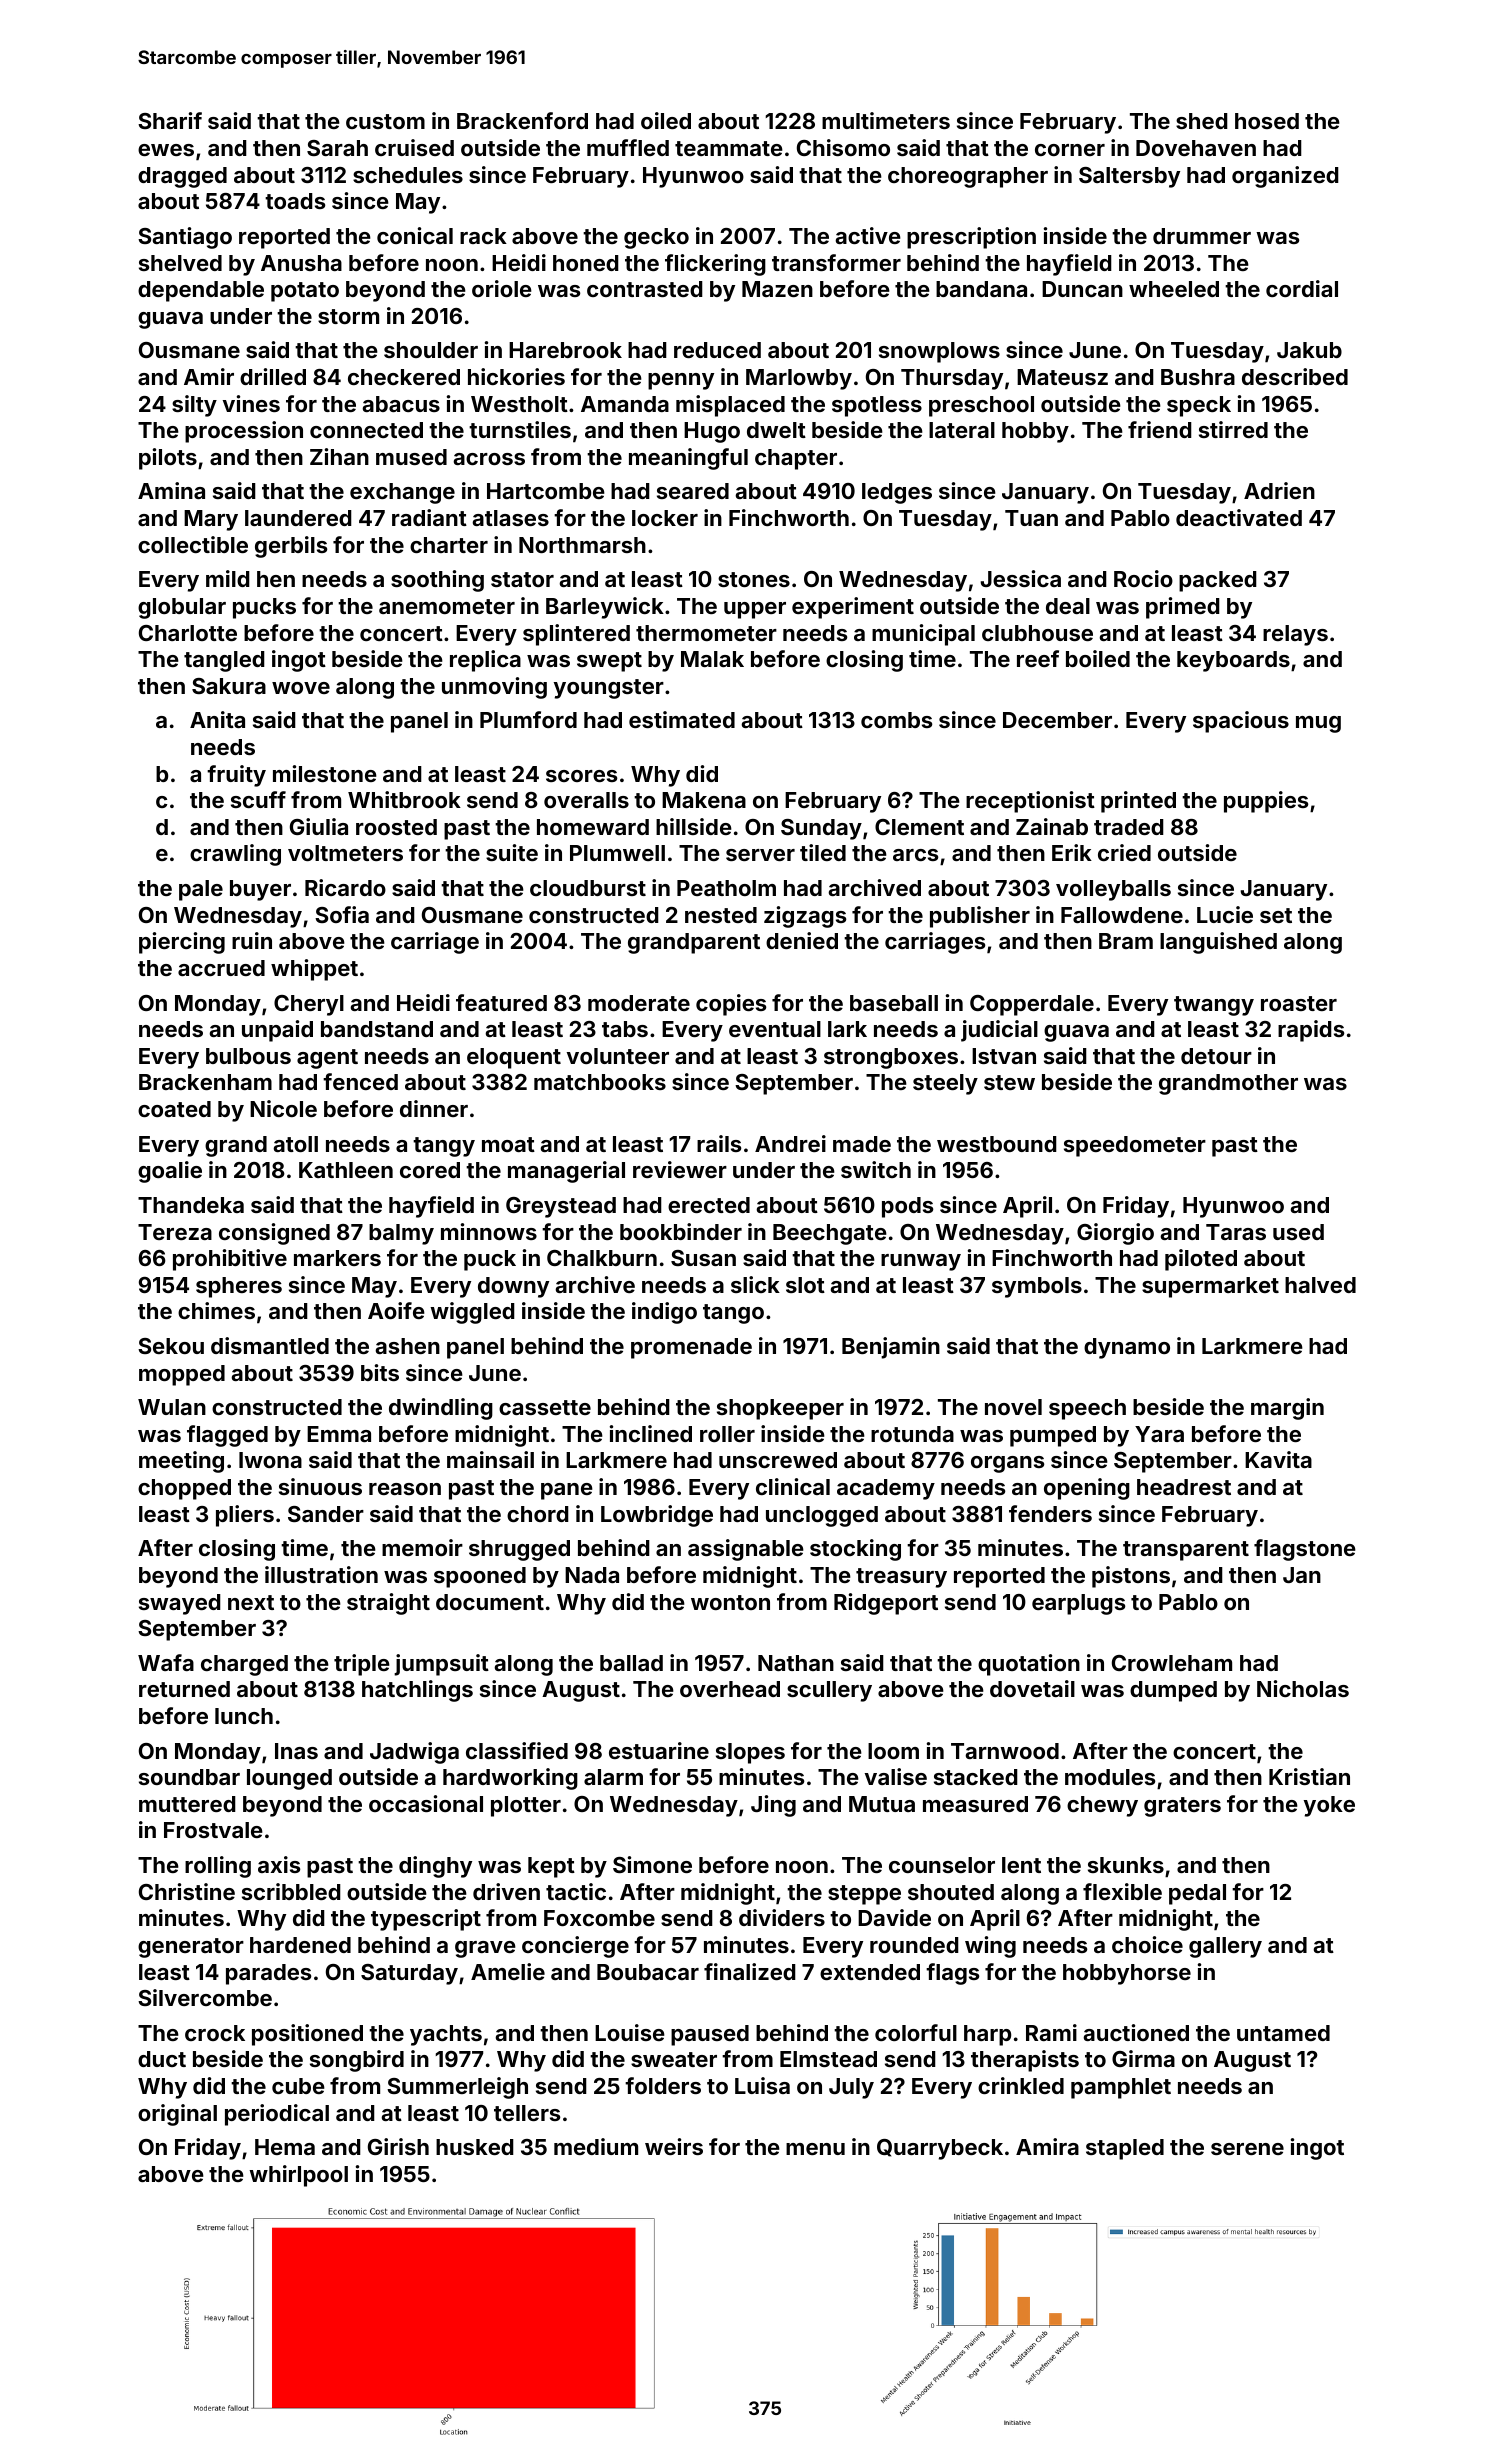 The height and width of the page is (2464, 1496). I want to click on Simone, so click(652, 1864).
